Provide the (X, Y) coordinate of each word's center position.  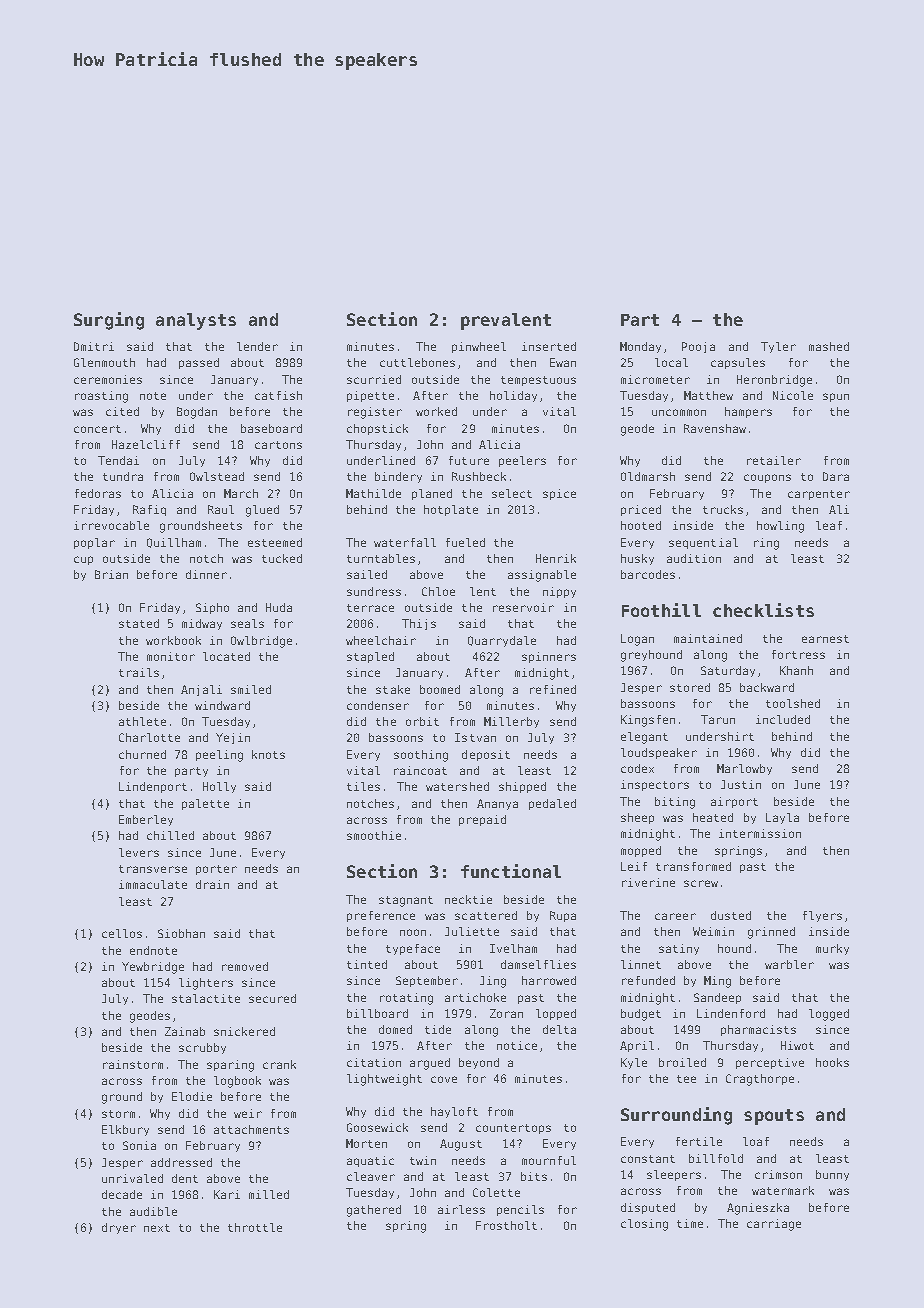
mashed (829, 346)
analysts (196, 321)
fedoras (98, 493)
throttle (255, 1227)
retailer (774, 460)
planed (432, 494)
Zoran (506, 1013)
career (675, 916)
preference (381, 916)
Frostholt (506, 1225)
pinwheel (479, 347)
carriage (774, 1225)
